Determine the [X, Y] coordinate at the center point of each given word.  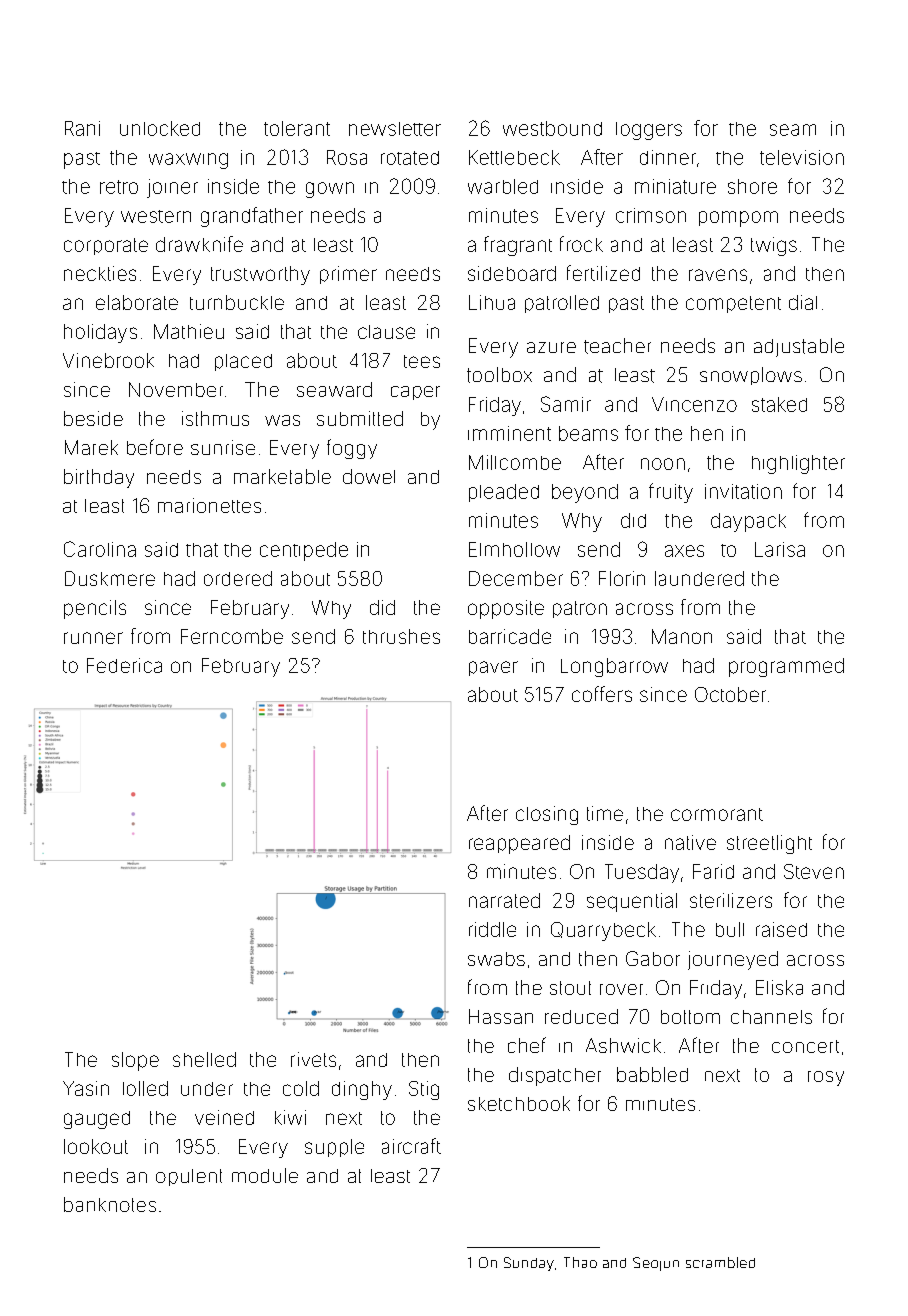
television [802, 157]
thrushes [401, 636]
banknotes [110, 1204]
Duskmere [110, 578]
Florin [622, 578]
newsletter [395, 129]
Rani [82, 128]
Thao [580, 1262]
